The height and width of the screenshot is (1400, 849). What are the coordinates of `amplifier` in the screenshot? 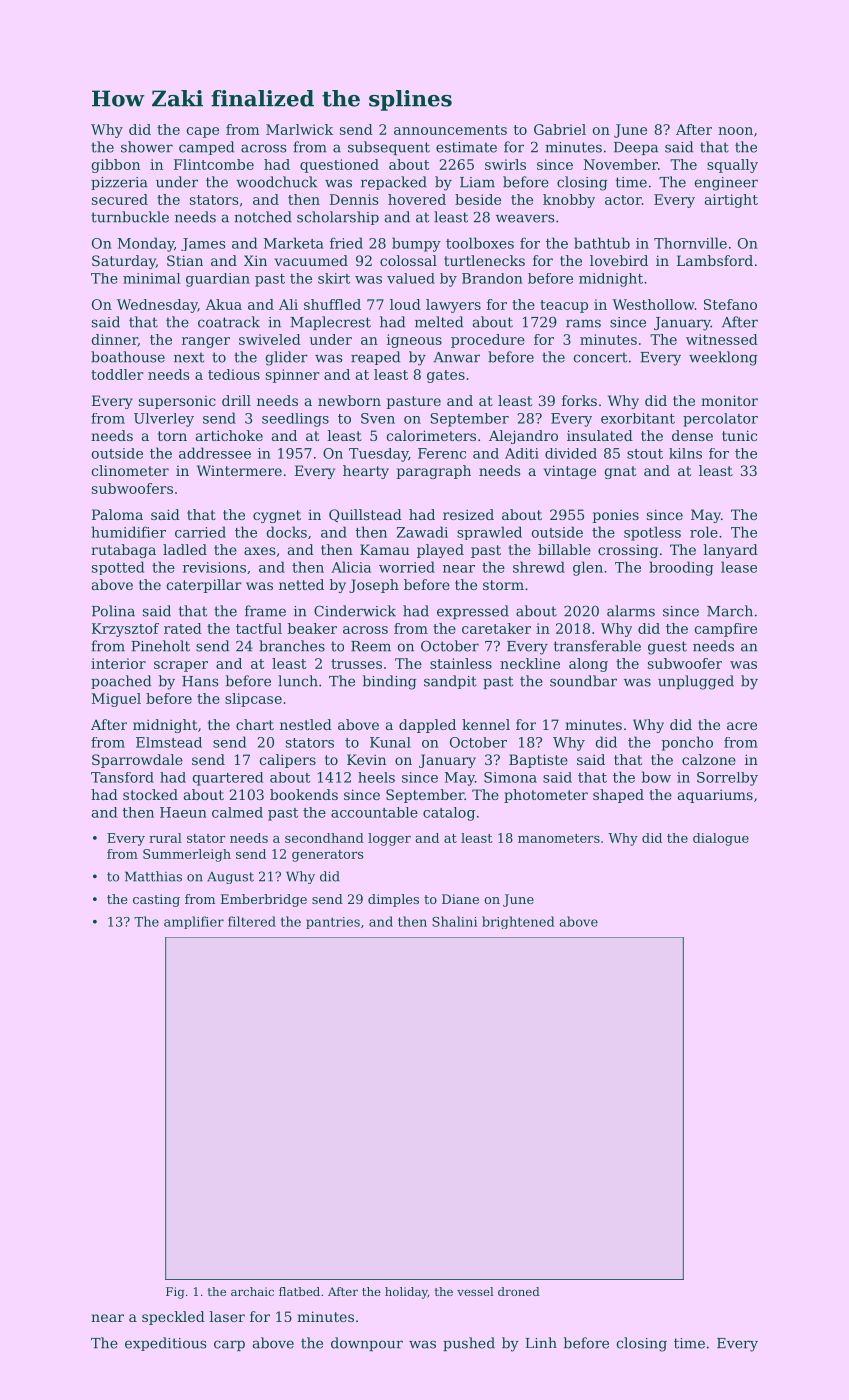 It's located at (194, 922).
